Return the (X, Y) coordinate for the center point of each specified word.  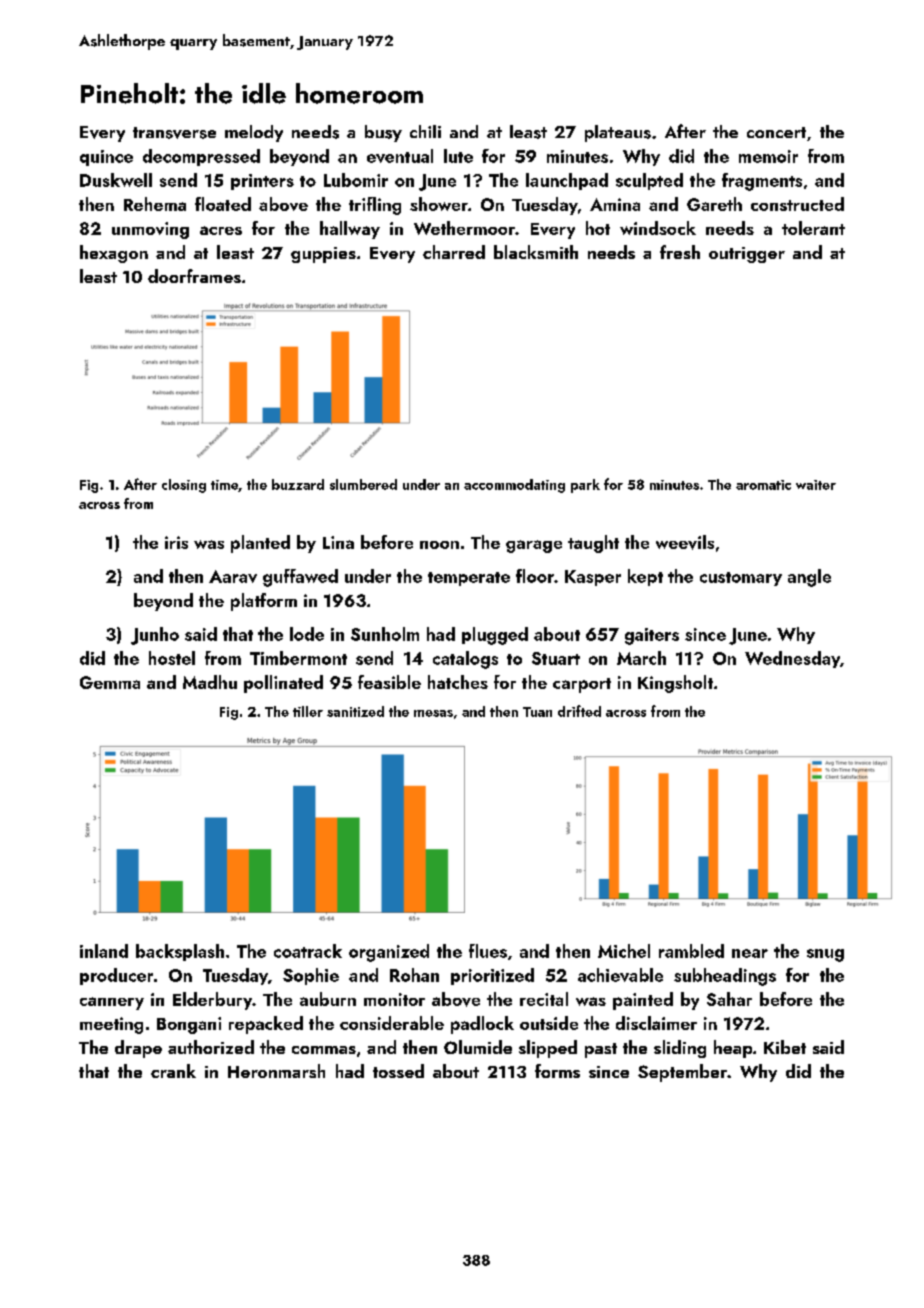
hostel (172, 658)
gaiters (652, 636)
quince (106, 158)
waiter (816, 485)
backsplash (180, 952)
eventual (400, 156)
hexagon (114, 254)
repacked (266, 1025)
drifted (579, 711)
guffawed (300, 578)
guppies (323, 255)
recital (544, 999)
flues (488, 951)
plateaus (618, 133)
